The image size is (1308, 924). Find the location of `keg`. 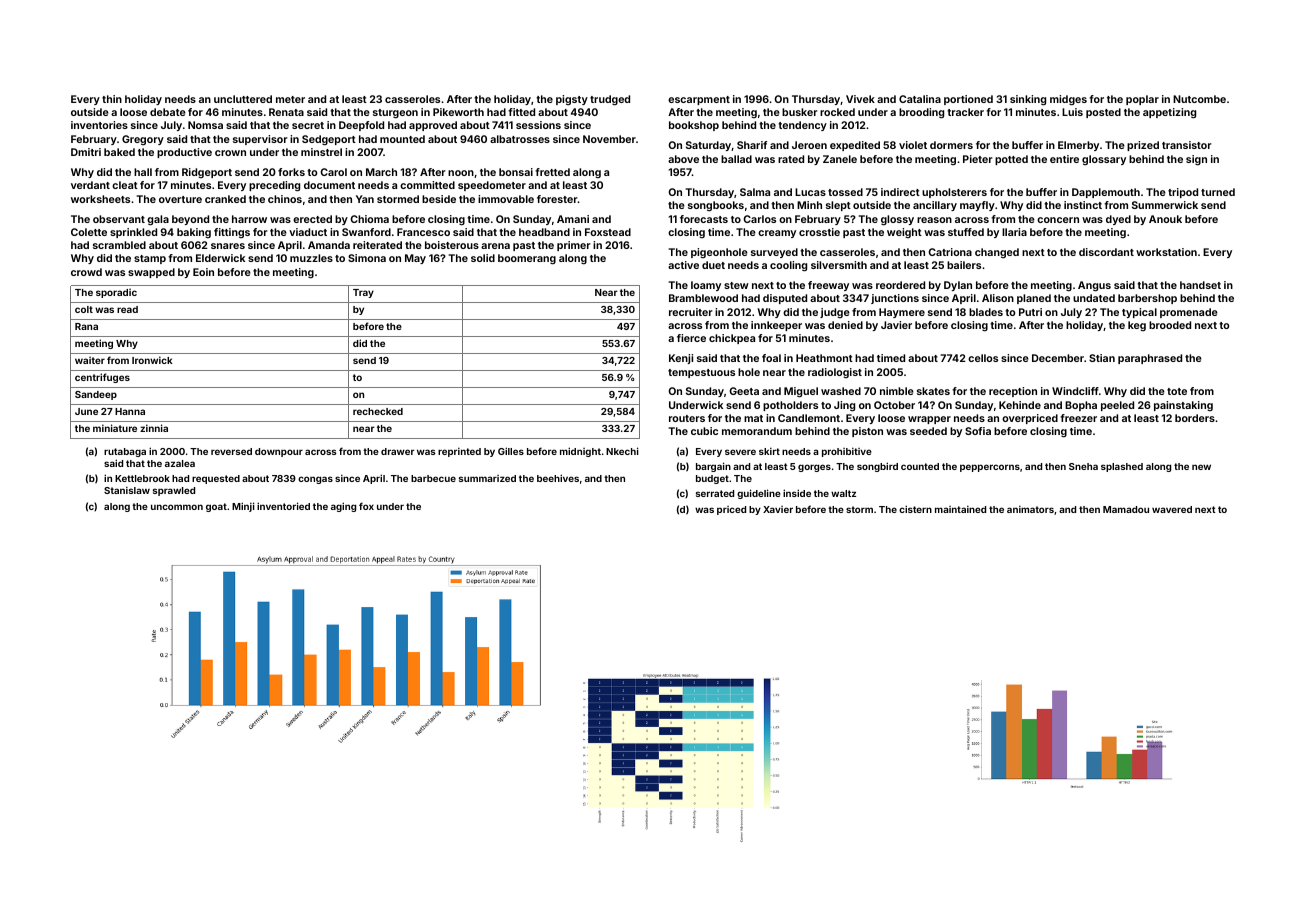

keg is located at coordinates (1137, 326).
